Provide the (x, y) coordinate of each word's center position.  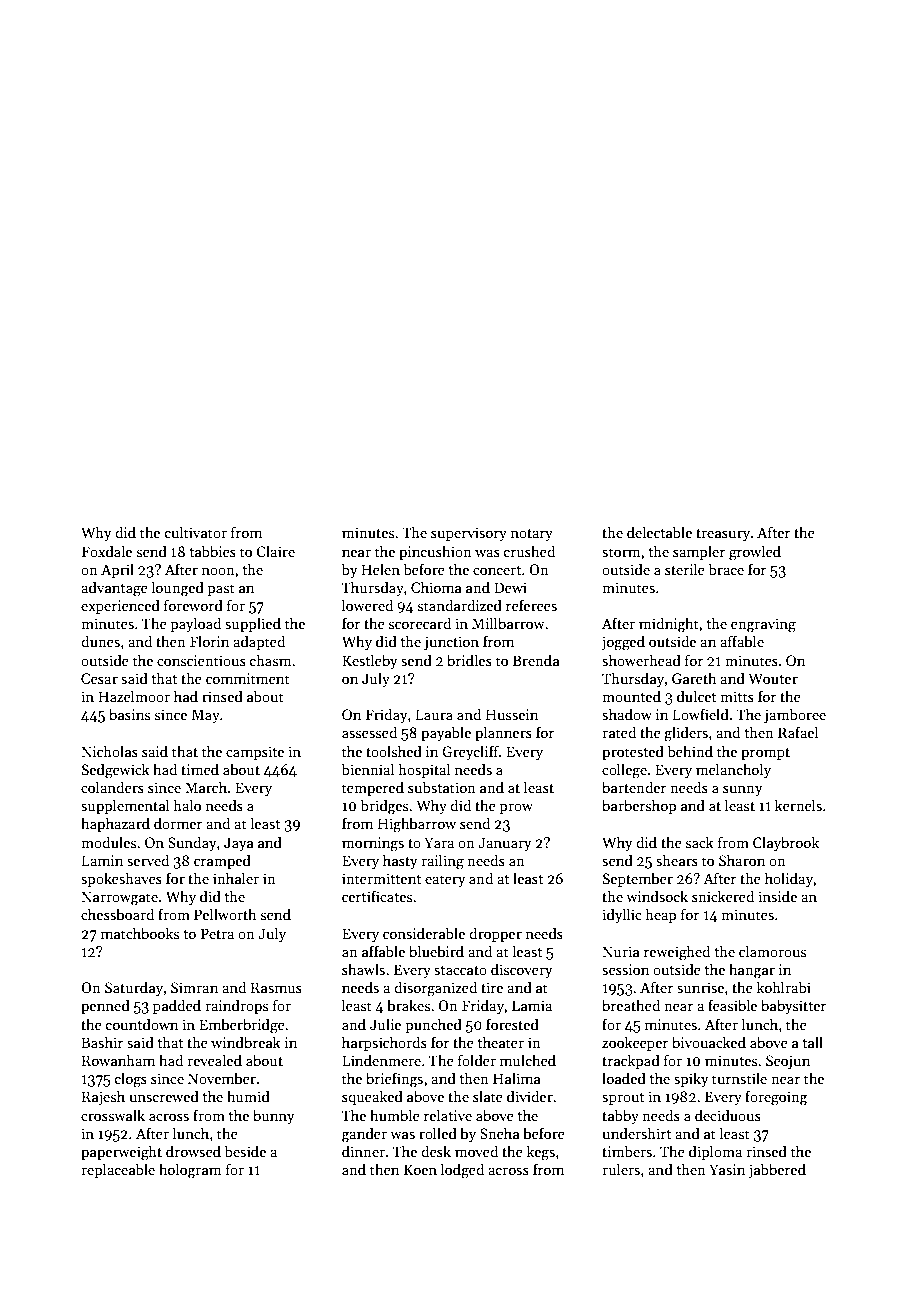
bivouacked (709, 1042)
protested (633, 752)
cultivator (196, 532)
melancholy (733, 770)
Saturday (134, 988)
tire (492, 987)
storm (621, 552)
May (206, 716)
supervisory (469, 534)
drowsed (193, 1151)
